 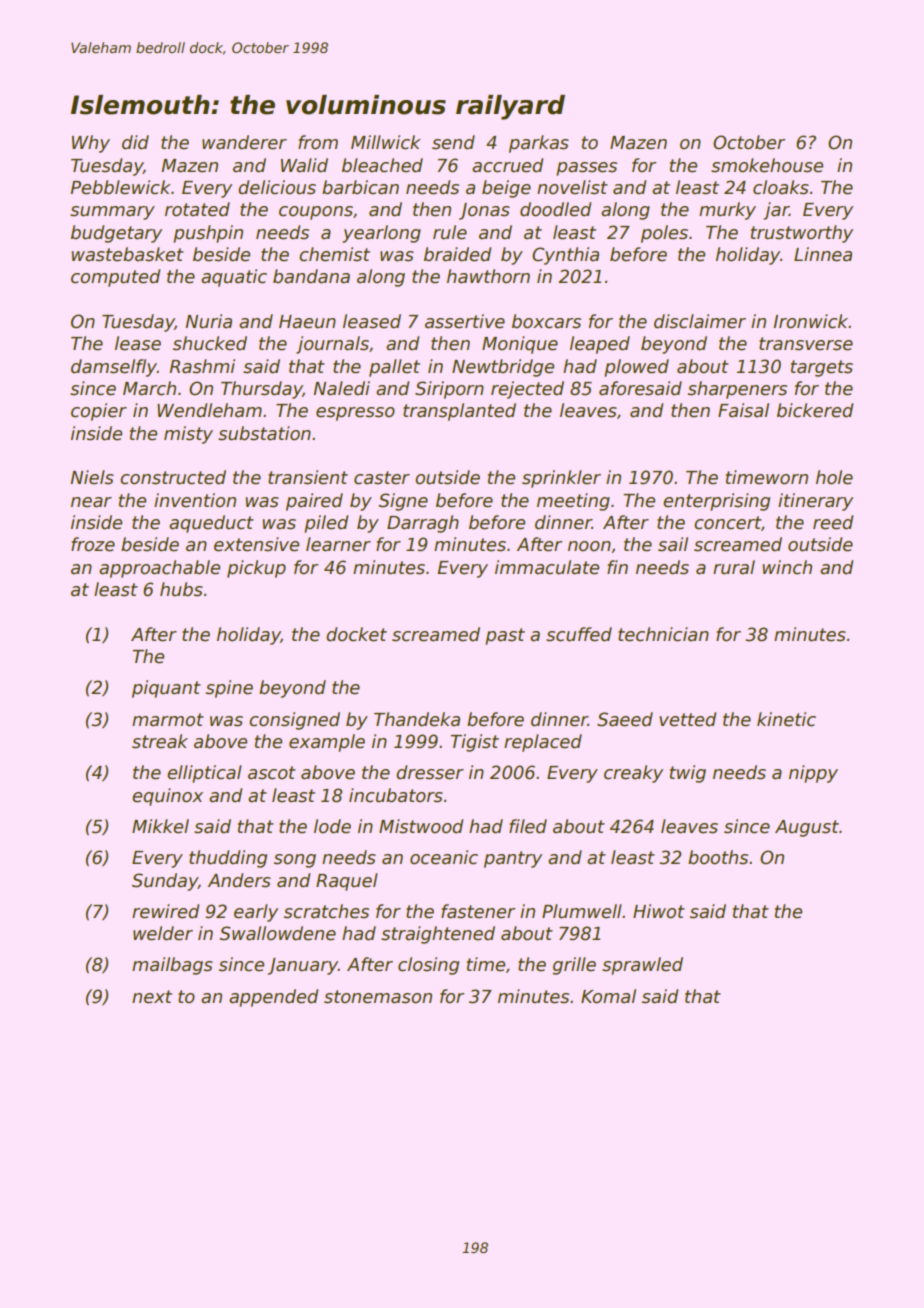 I want to click on marmot, so click(x=168, y=720).
